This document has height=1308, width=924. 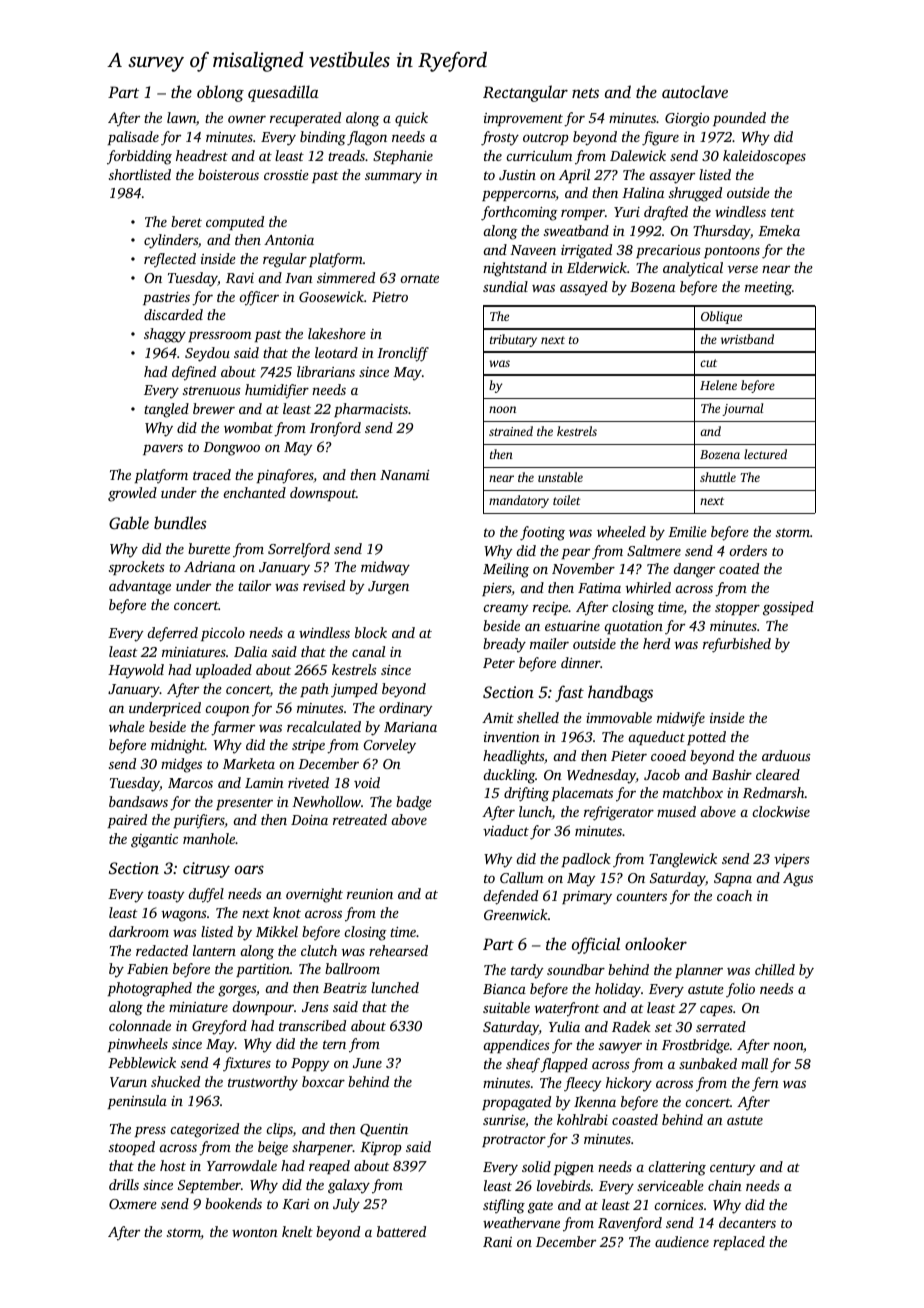 What do you see at coordinates (297, 1231) in the document?
I see `knelt` at bounding box center [297, 1231].
